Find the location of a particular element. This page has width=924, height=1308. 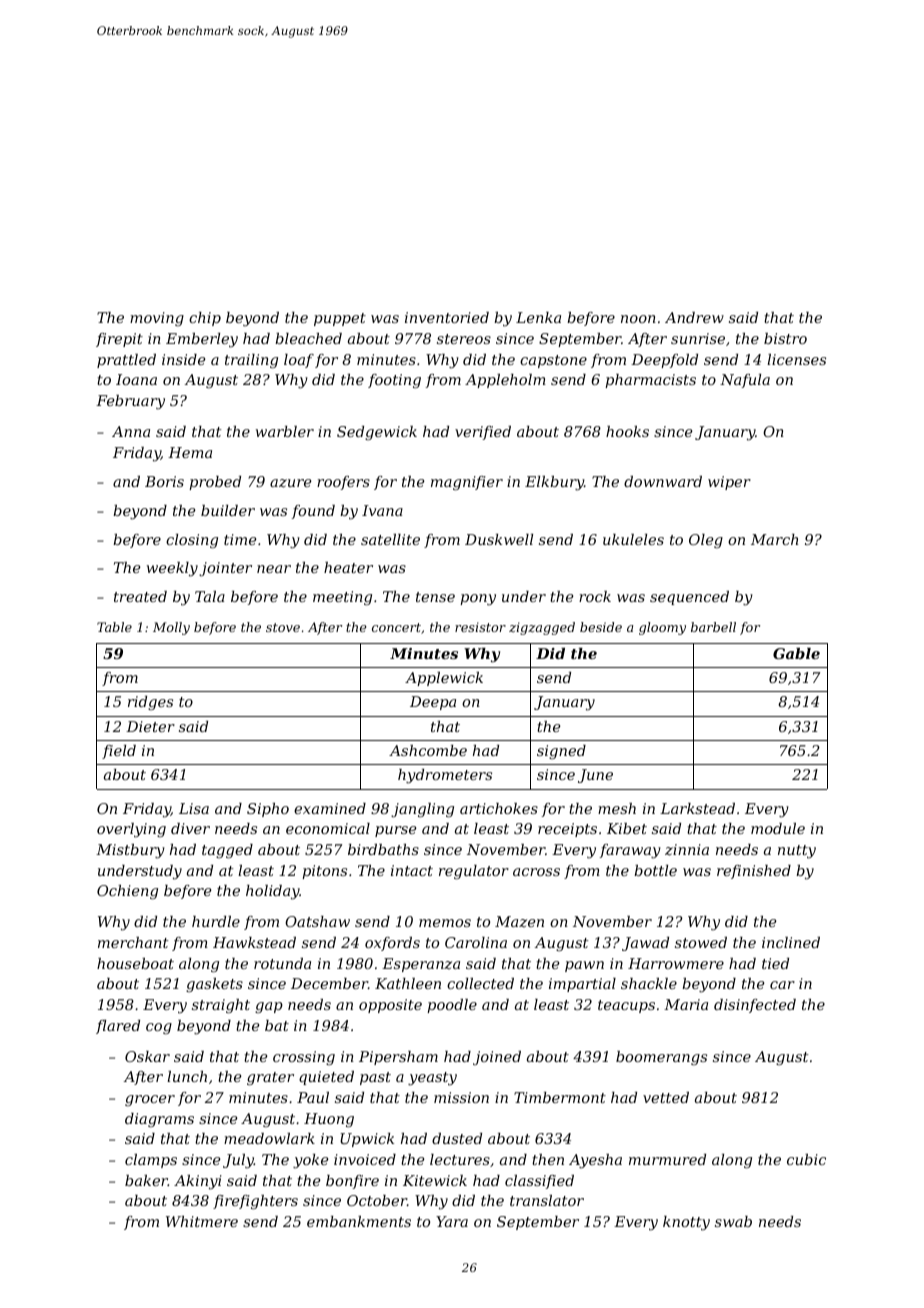

ukuleles is located at coordinates (633, 539).
